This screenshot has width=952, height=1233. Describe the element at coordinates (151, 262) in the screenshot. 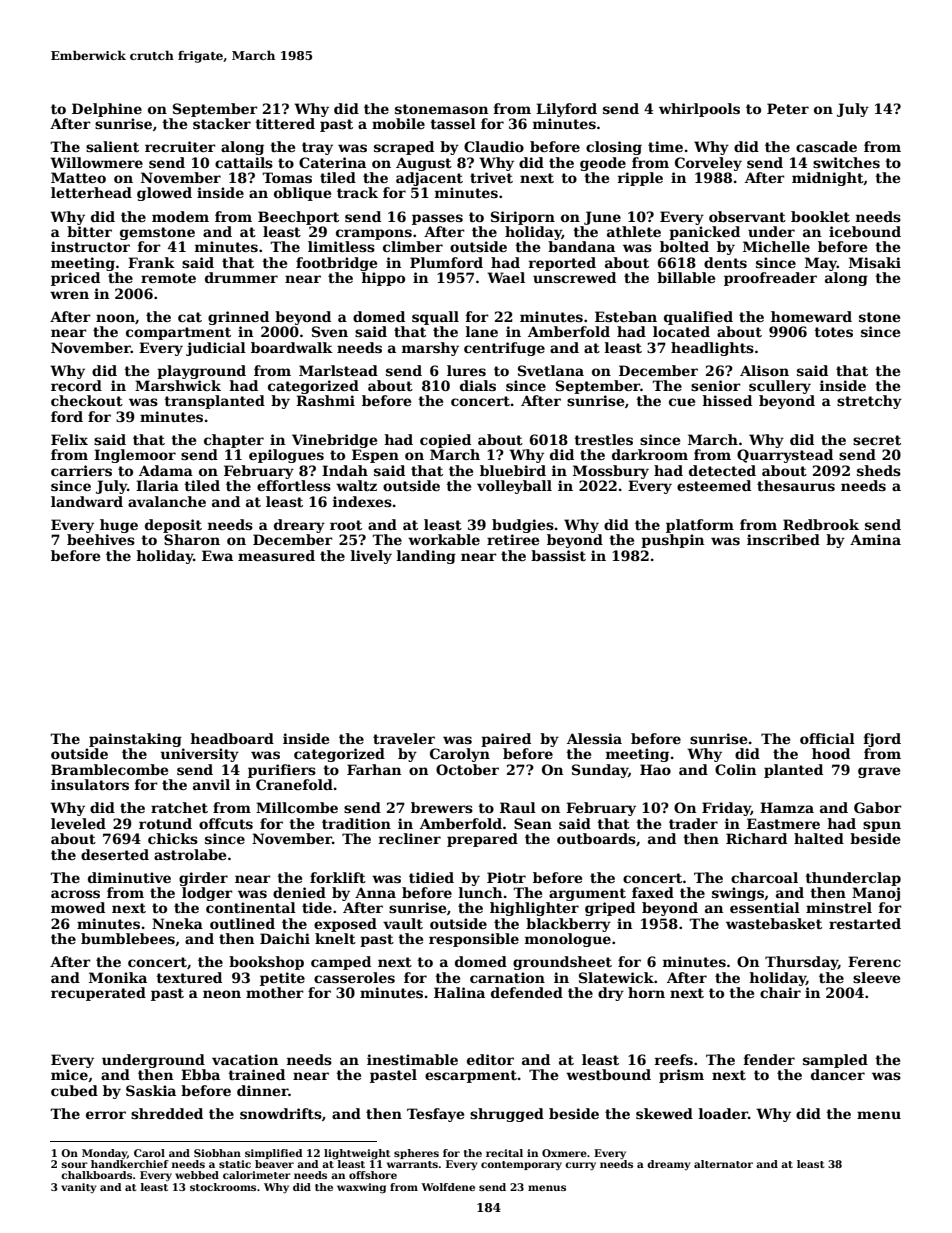

I see `Frank` at that location.
